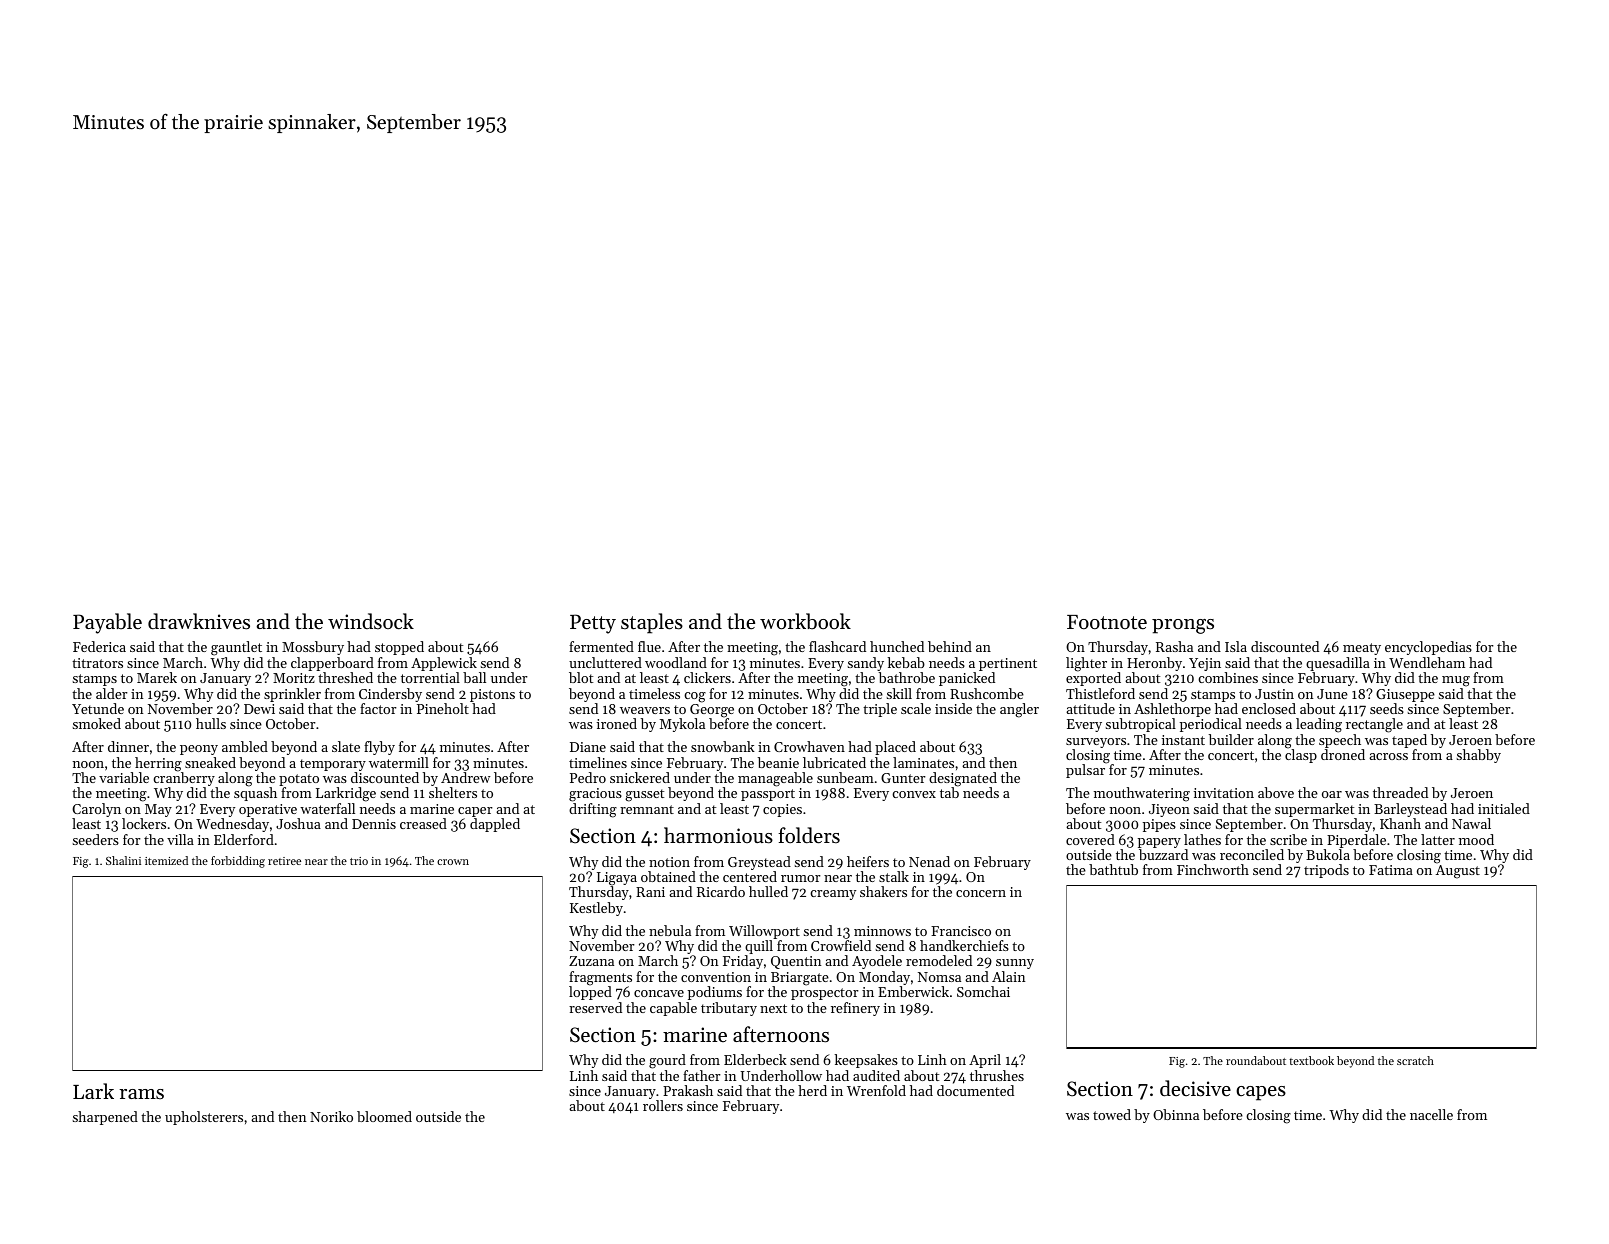 This document has height=1244, width=1609. What do you see at coordinates (1405, 695) in the document?
I see `Giuseppe` at bounding box center [1405, 695].
